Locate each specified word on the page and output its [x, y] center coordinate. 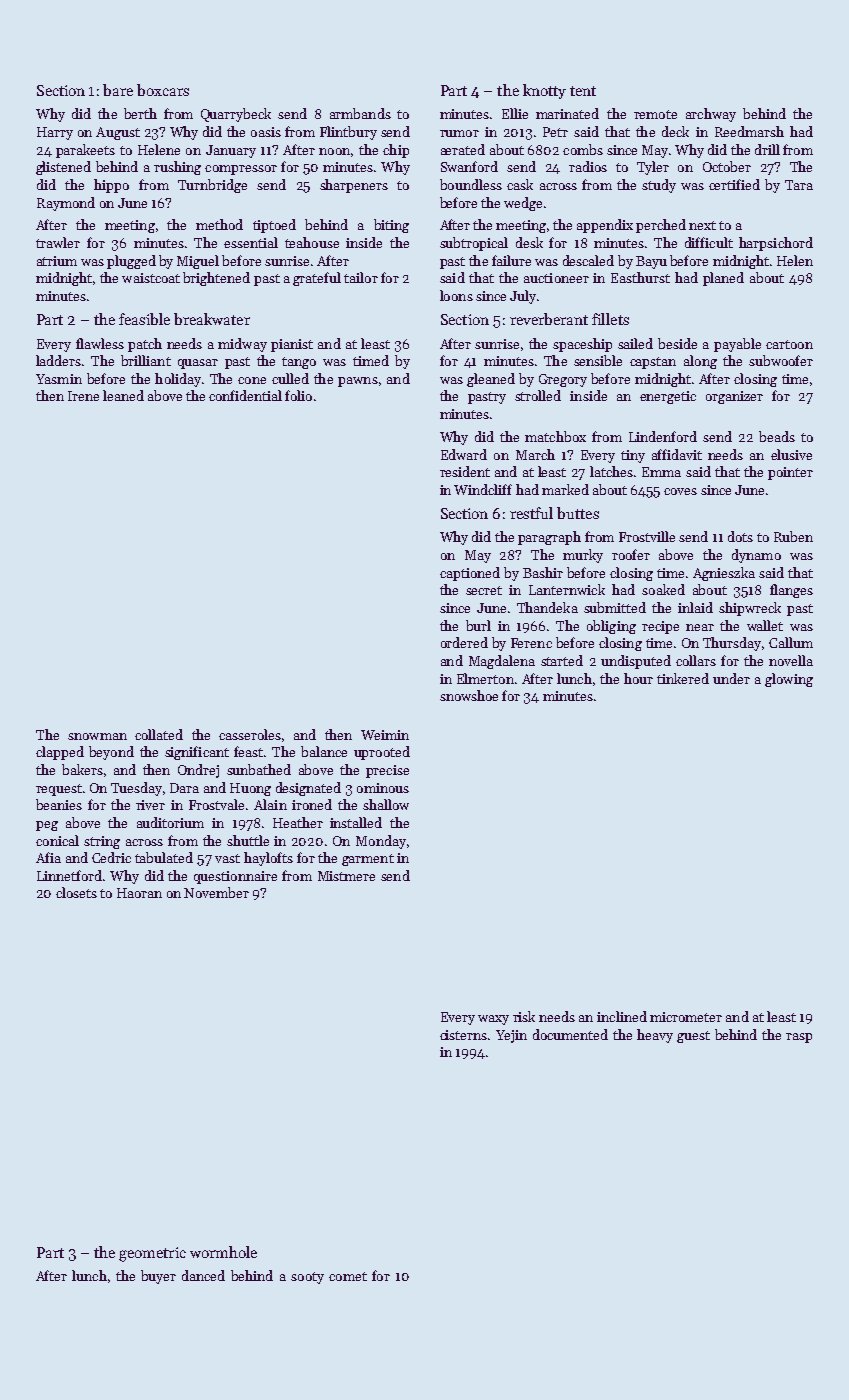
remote [655, 114]
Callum [791, 642]
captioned [470, 574]
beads [777, 436]
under [731, 678]
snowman [97, 736]
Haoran [139, 893]
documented [570, 1034]
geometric [152, 1254]
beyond [111, 753]
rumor [459, 133]
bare [118, 90]
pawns [358, 382]
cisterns [463, 1035]
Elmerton [485, 678]
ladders [58, 360]
